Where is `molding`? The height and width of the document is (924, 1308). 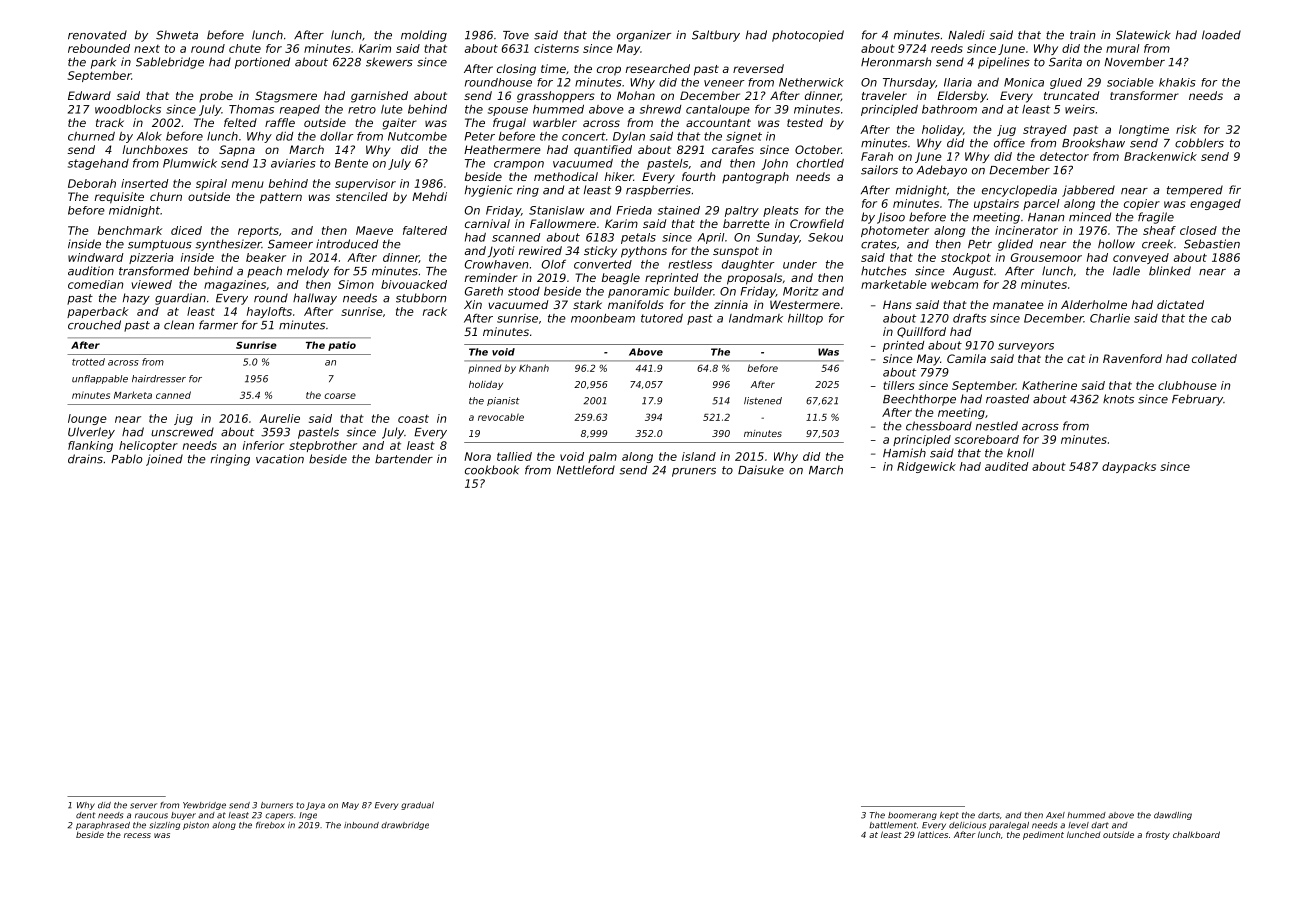
molding is located at coordinates (424, 36).
